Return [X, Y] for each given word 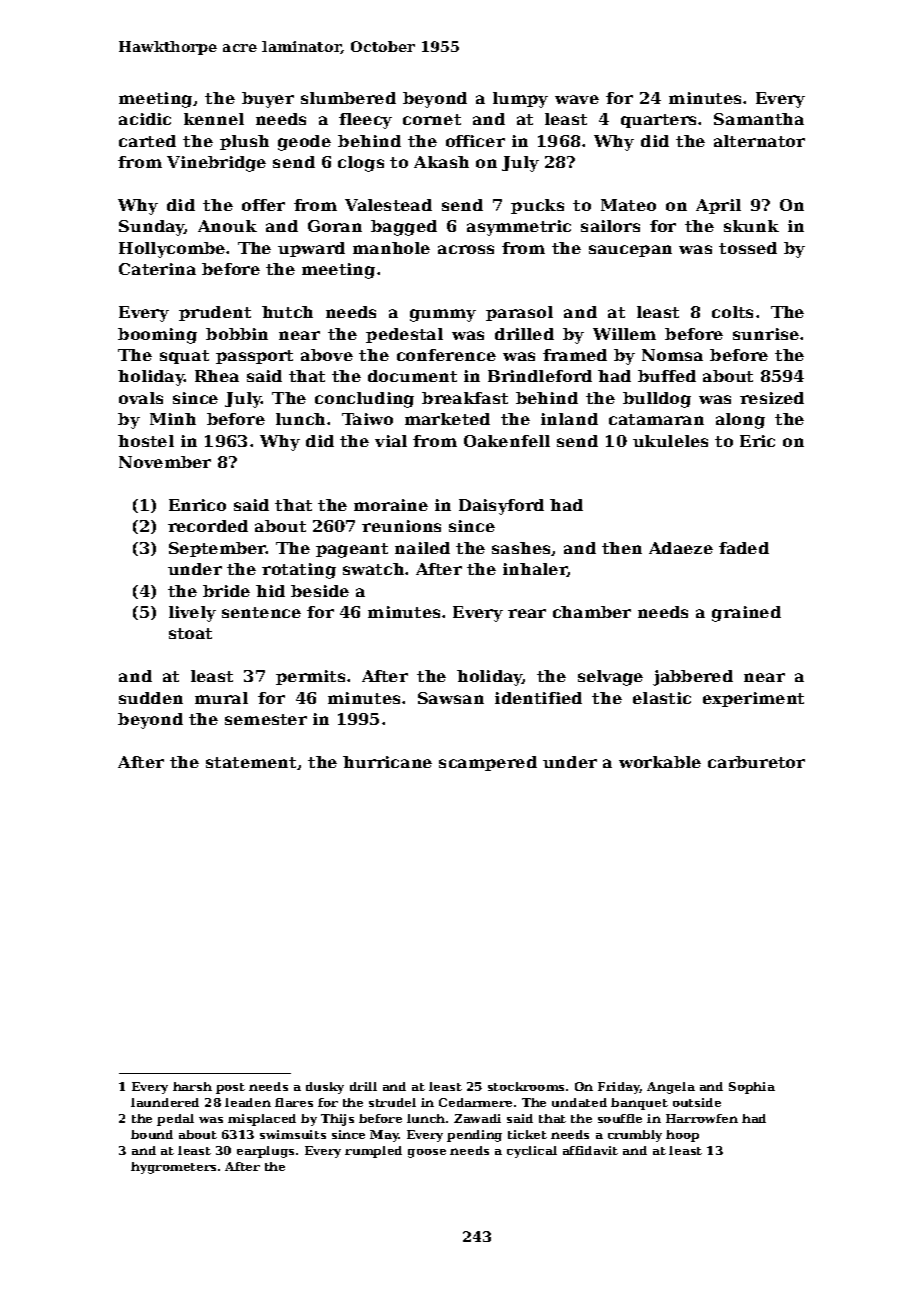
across [466, 249]
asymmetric [519, 228]
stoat [190, 633]
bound [152, 1134]
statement [251, 762]
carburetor [756, 762]
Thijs [337, 1120]
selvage [610, 678]
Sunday [152, 228]
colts [732, 312]
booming [157, 336]
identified [538, 698]
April [718, 206]
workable [660, 762]
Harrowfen [702, 1118]
